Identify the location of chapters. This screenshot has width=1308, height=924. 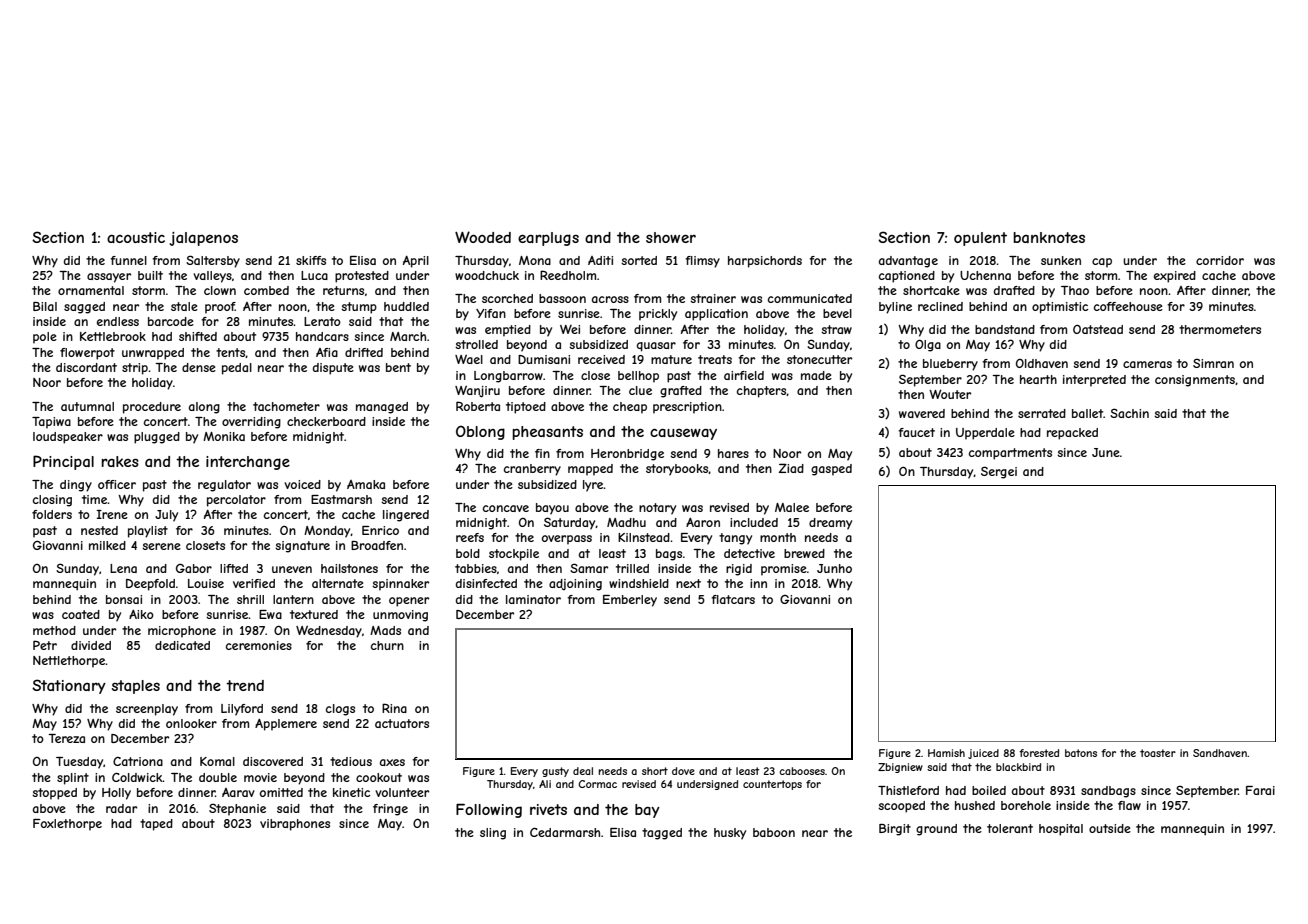
(762, 392).
